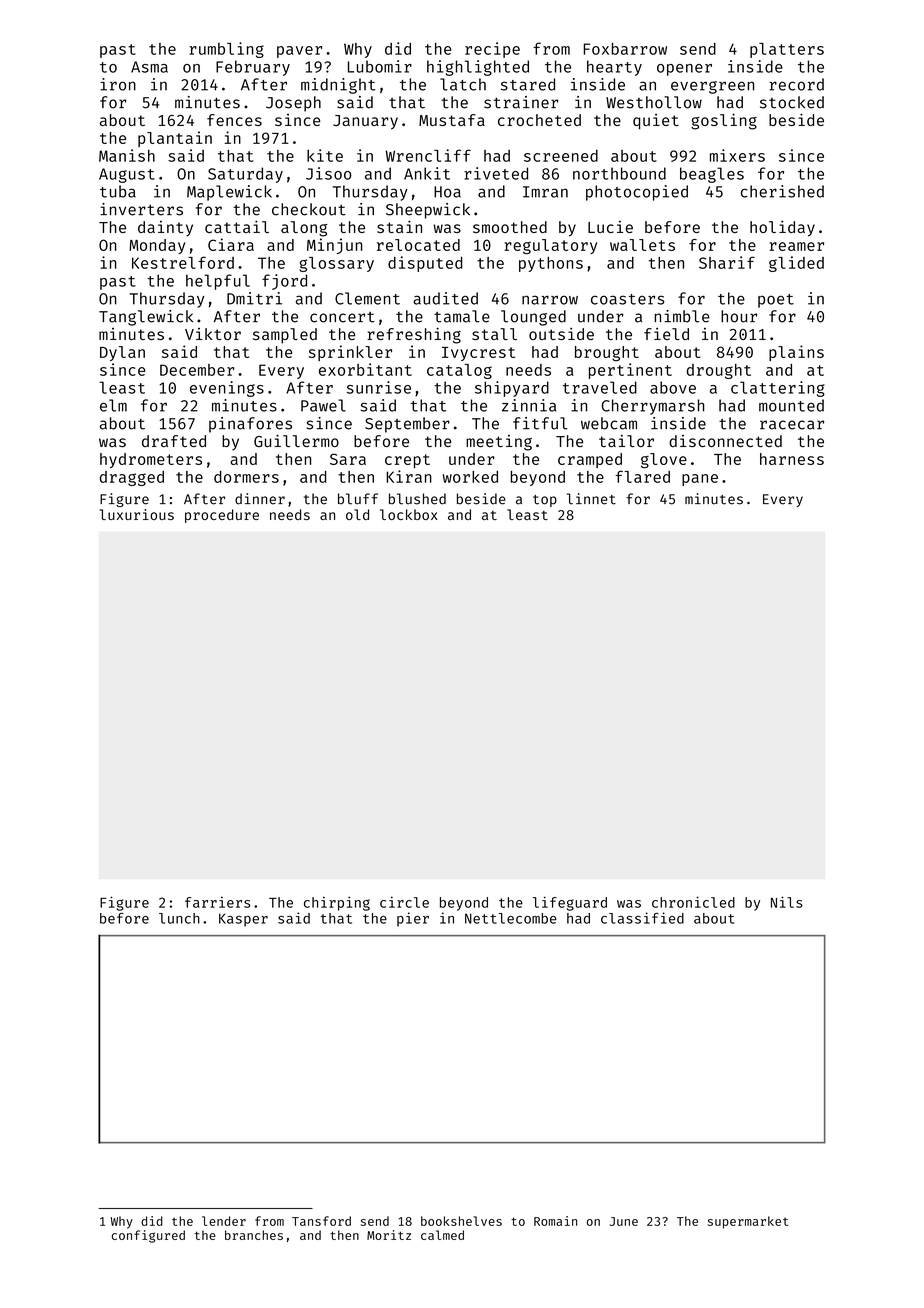 Image resolution: width=924 pixels, height=1308 pixels. I want to click on lunch, so click(179, 918).
